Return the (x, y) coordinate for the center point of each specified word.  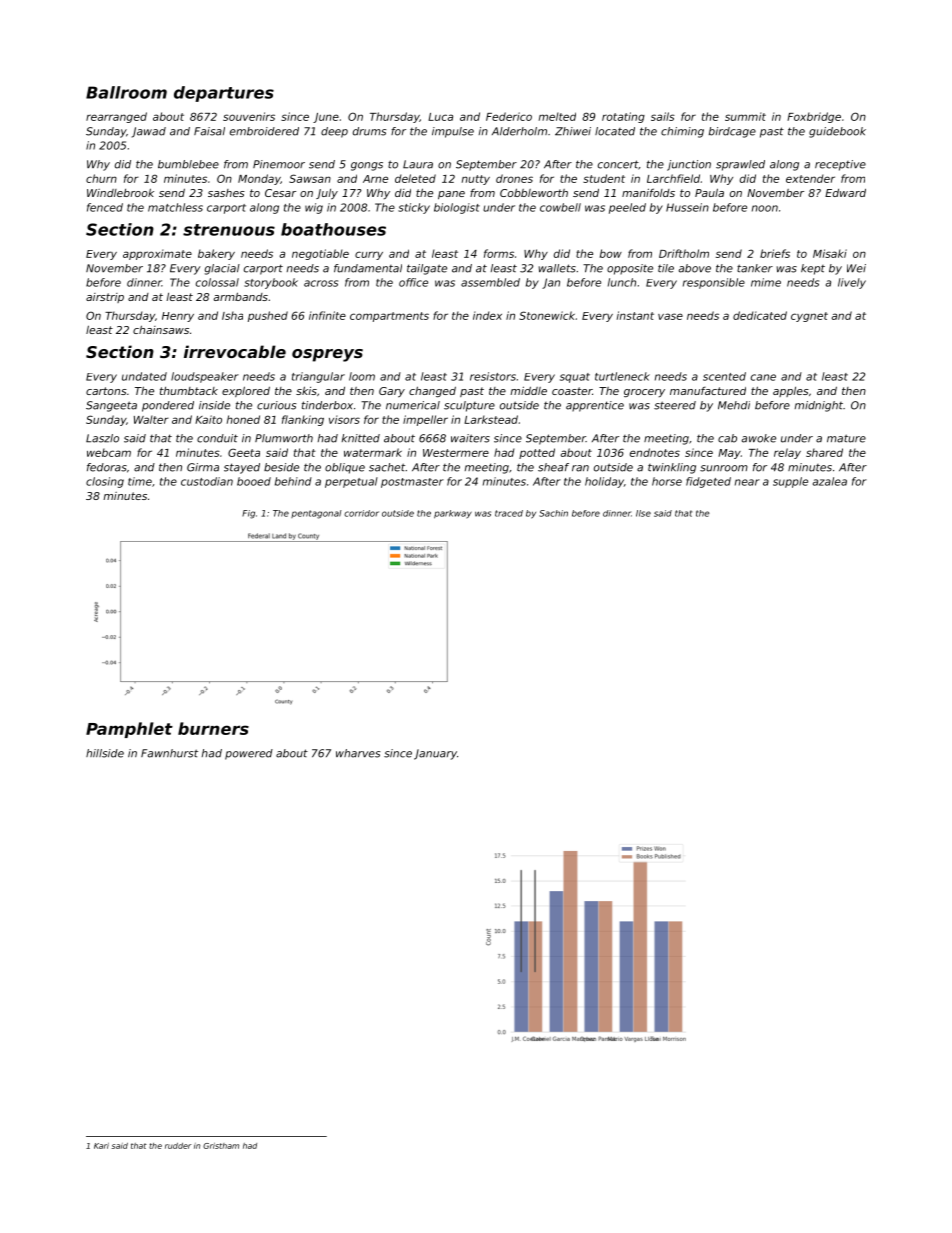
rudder (178, 1146)
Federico (509, 116)
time (140, 481)
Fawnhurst (169, 753)
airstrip (105, 298)
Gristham (221, 1146)
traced (509, 513)
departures (224, 94)
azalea (830, 481)
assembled (490, 282)
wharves (358, 753)
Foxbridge (814, 117)
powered (249, 754)
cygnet (809, 317)
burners (213, 728)
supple (790, 482)
